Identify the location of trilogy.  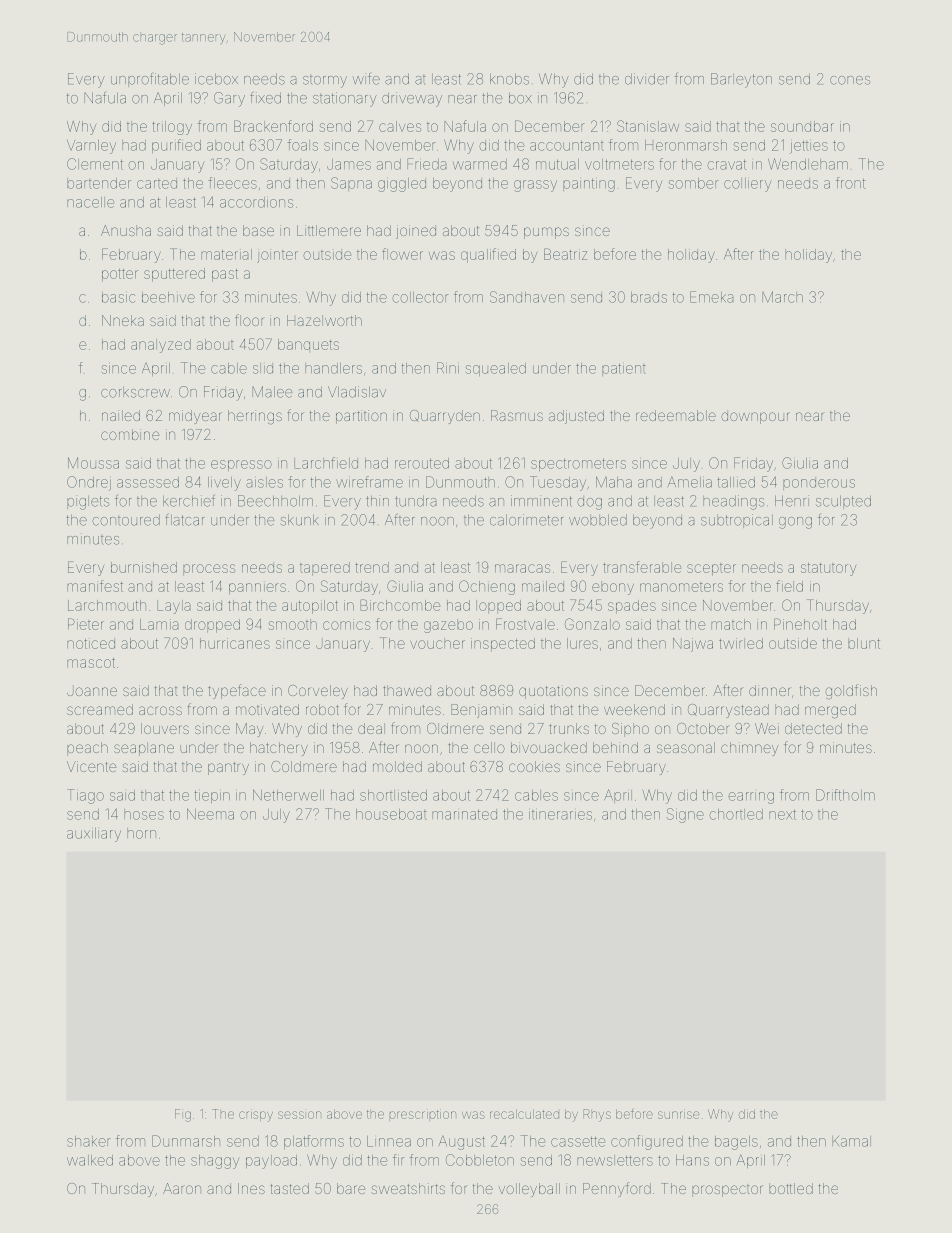
(172, 128).
